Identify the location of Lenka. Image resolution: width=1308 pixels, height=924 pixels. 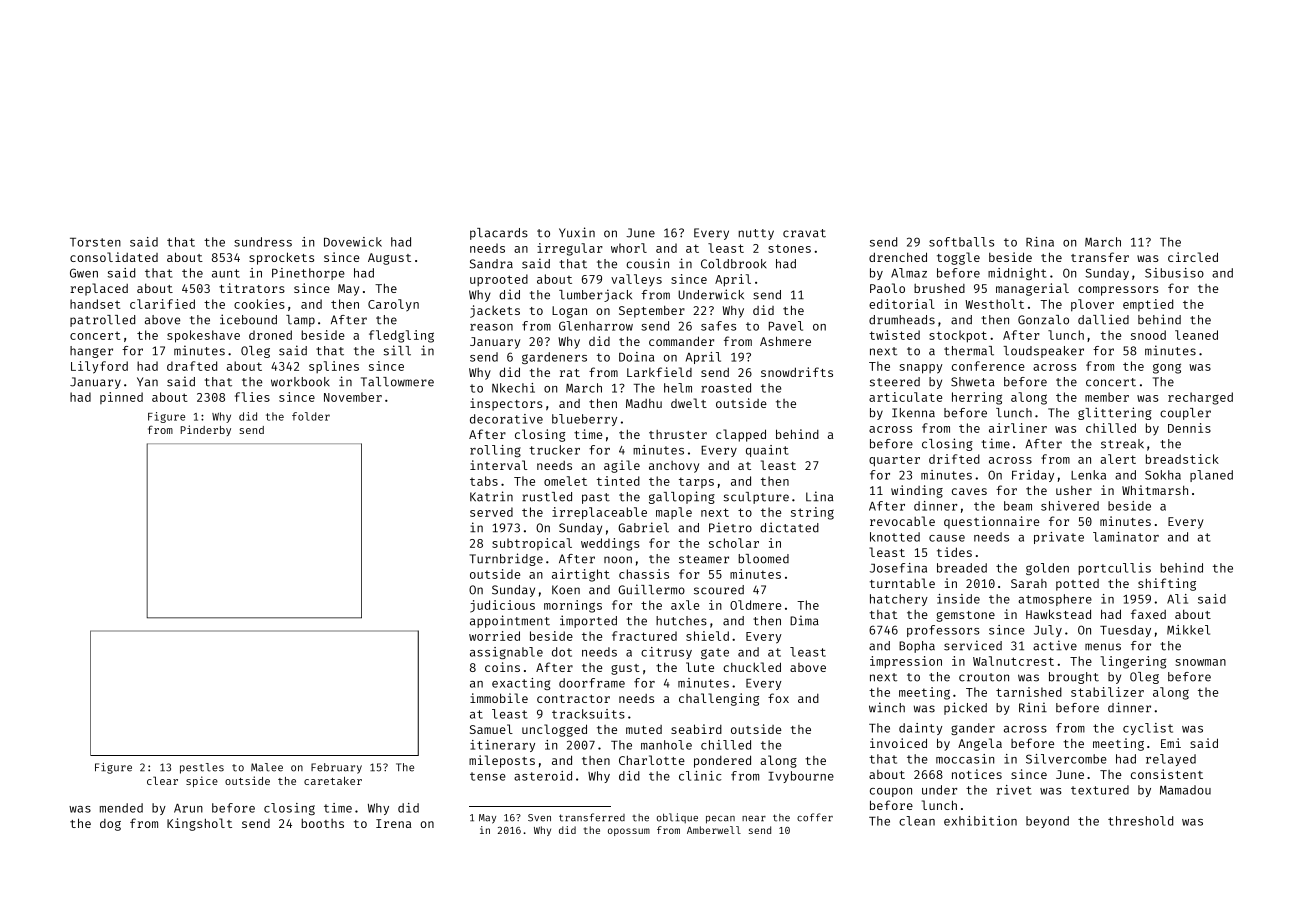
(1088, 475).
